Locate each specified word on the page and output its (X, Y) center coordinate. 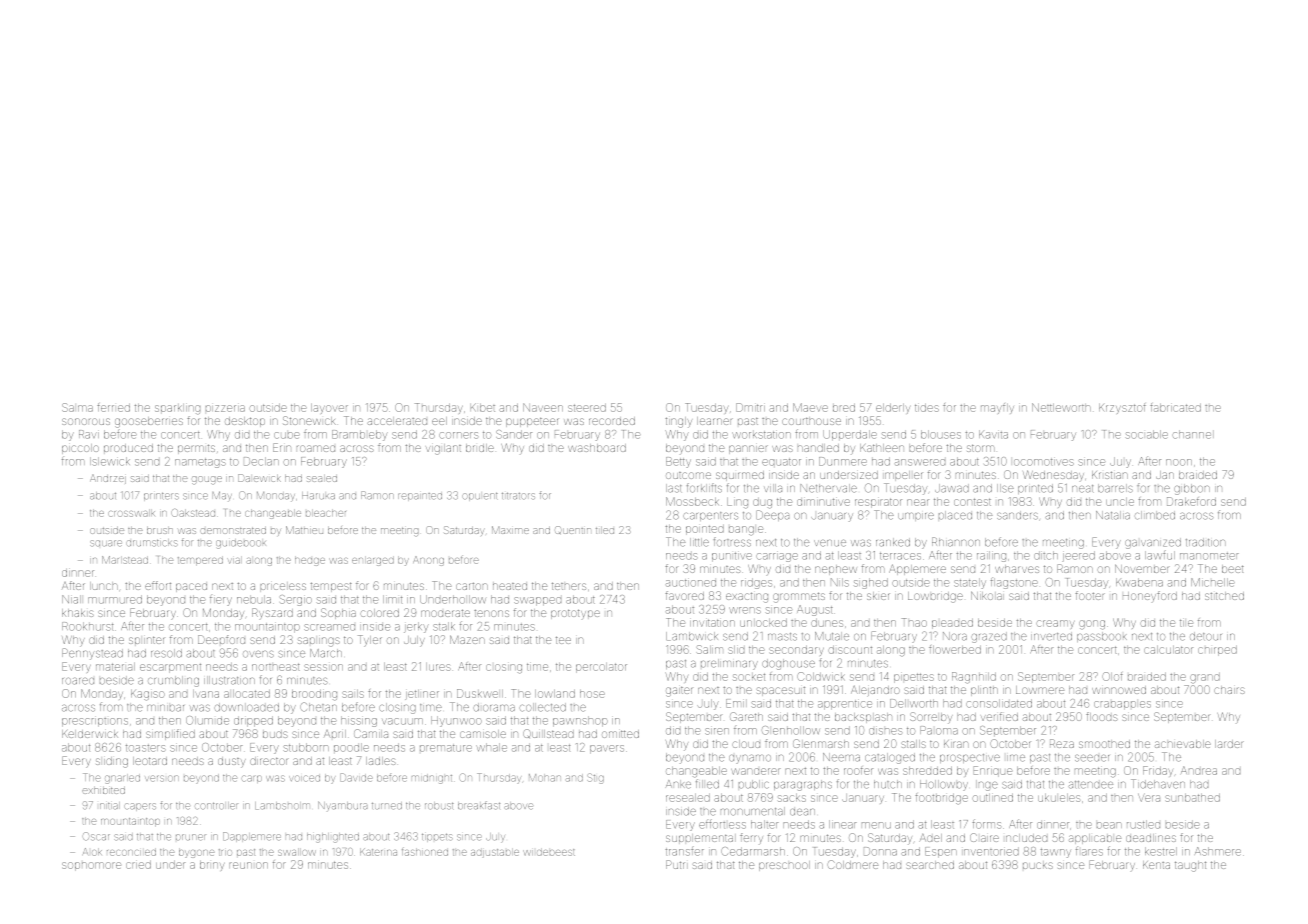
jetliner (422, 695)
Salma (77, 407)
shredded (927, 771)
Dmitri (750, 407)
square (106, 543)
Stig (595, 778)
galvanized (1153, 543)
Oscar (96, 836)
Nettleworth (1061, 407)
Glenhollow (791, 730)
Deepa (772, 515)
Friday (1158, 771)
